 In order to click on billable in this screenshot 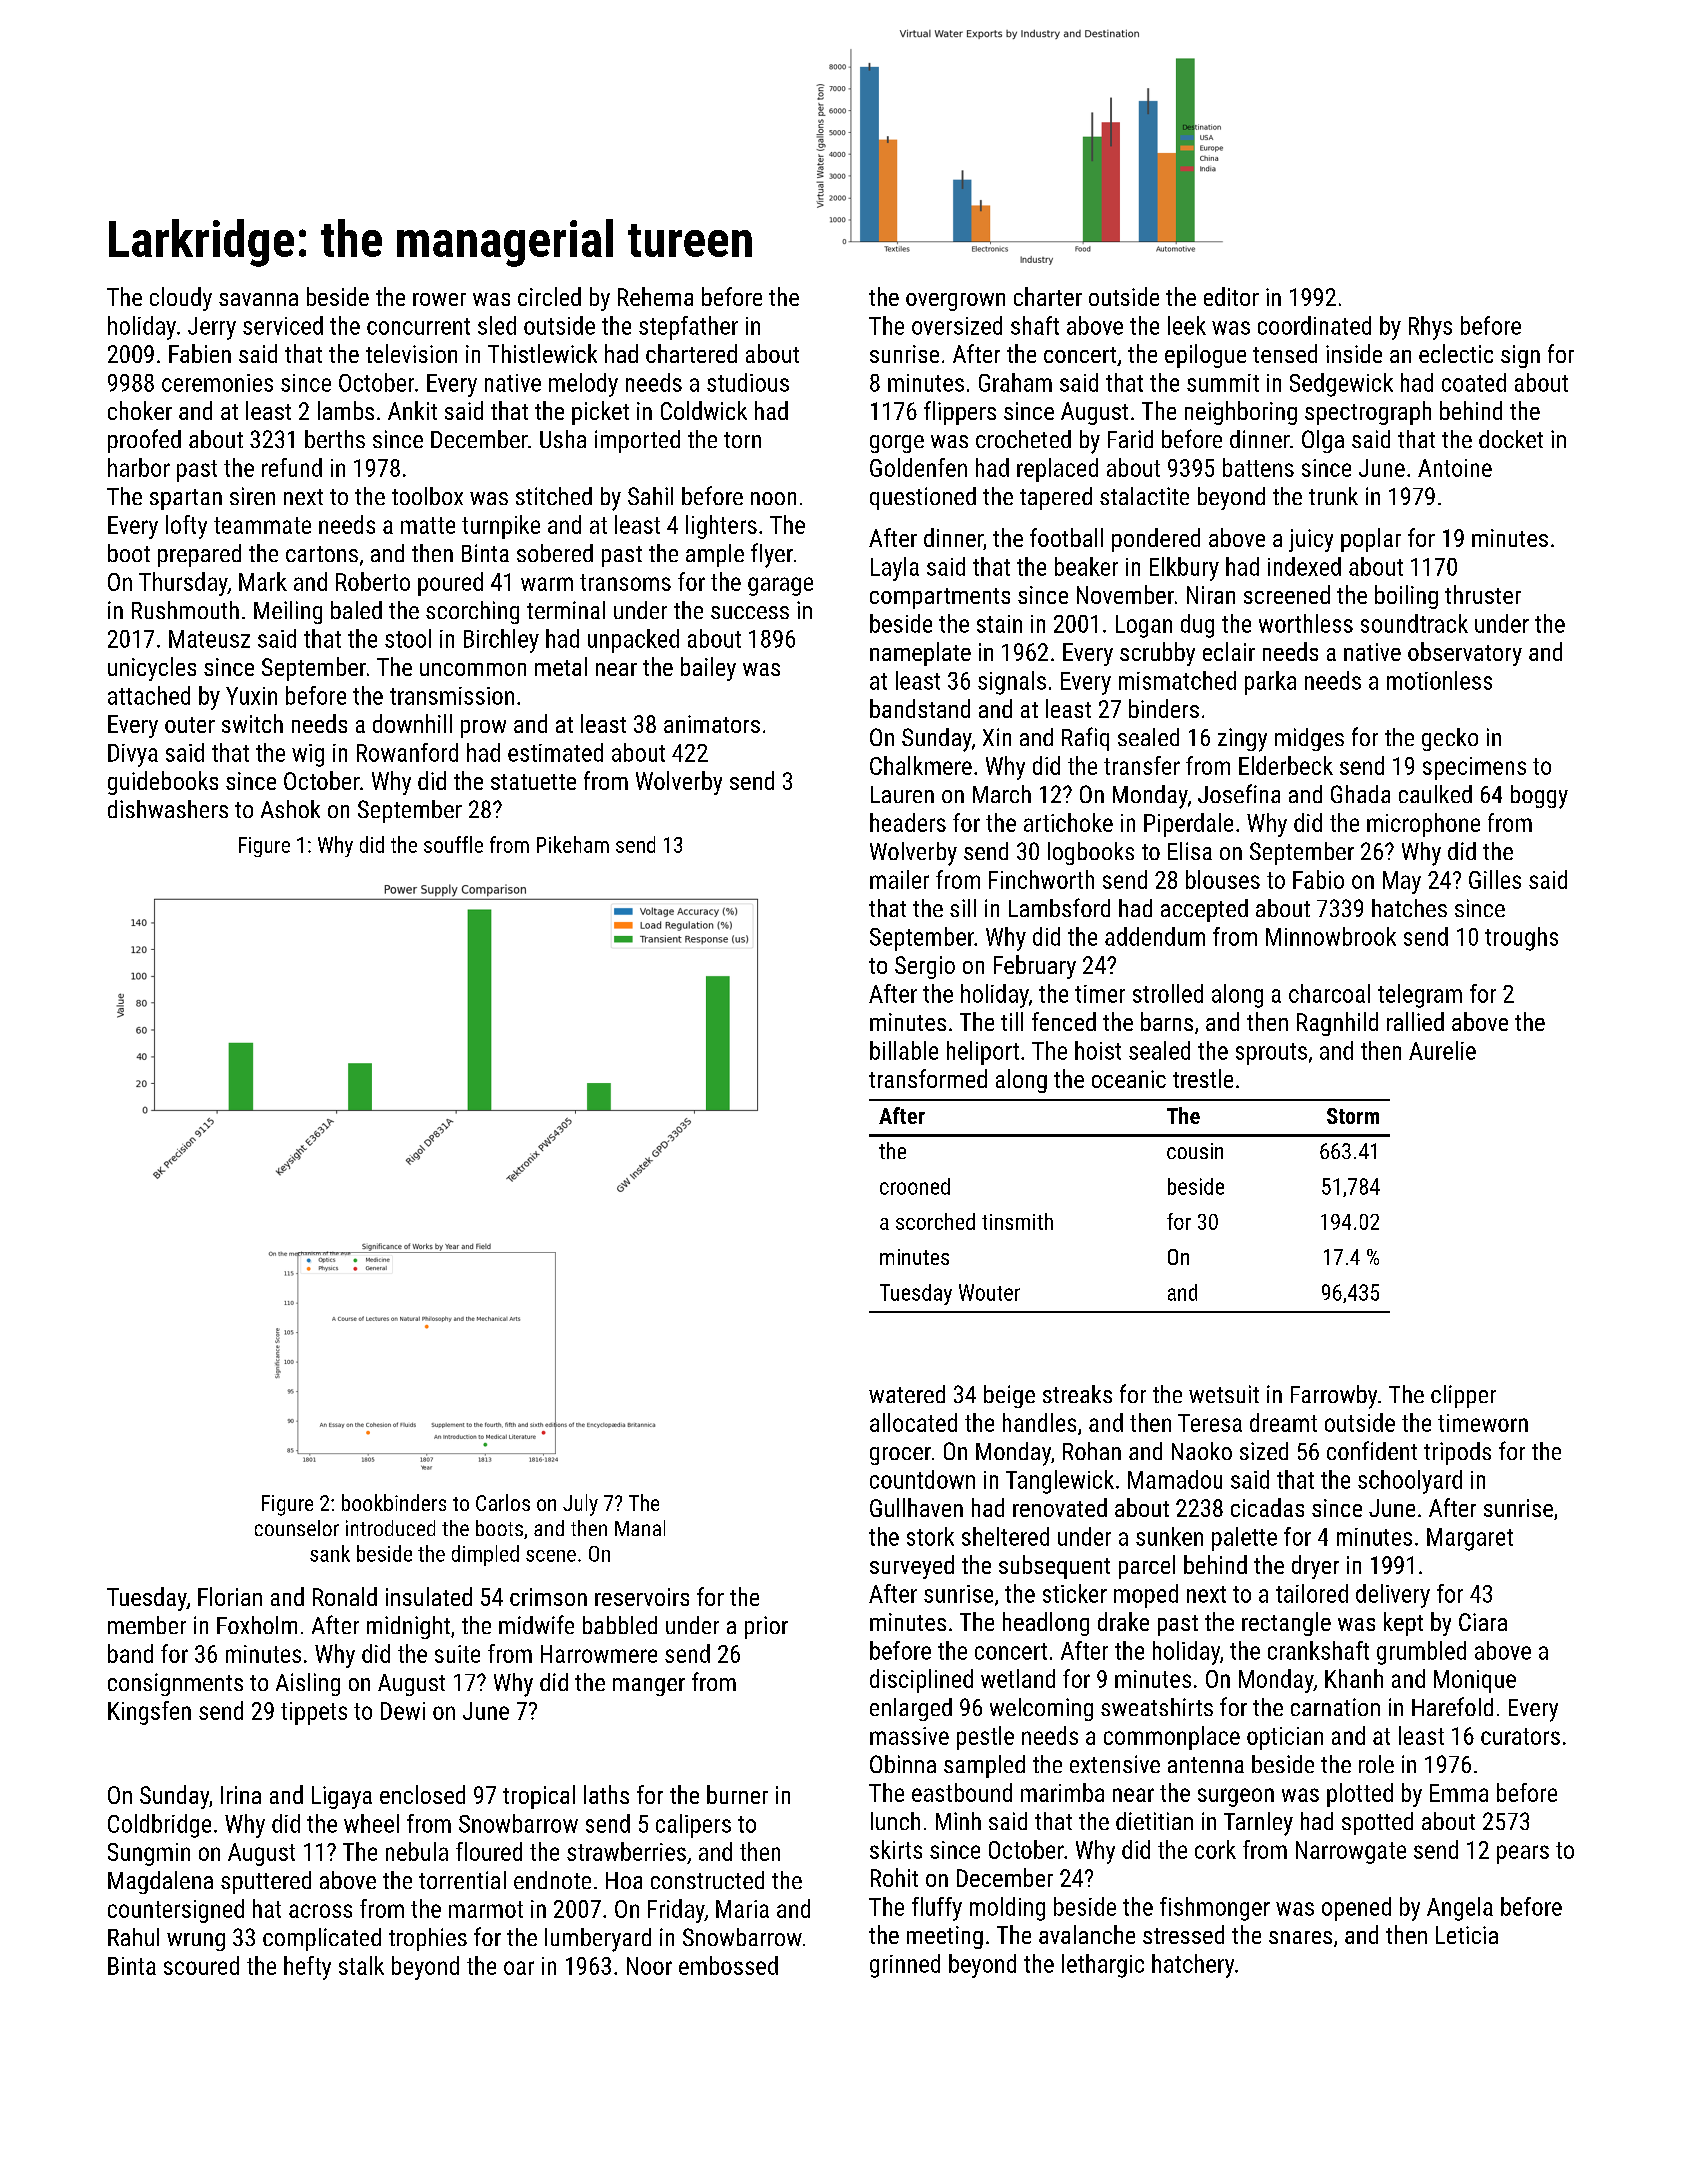, I will do `click(904, 1050)`.
